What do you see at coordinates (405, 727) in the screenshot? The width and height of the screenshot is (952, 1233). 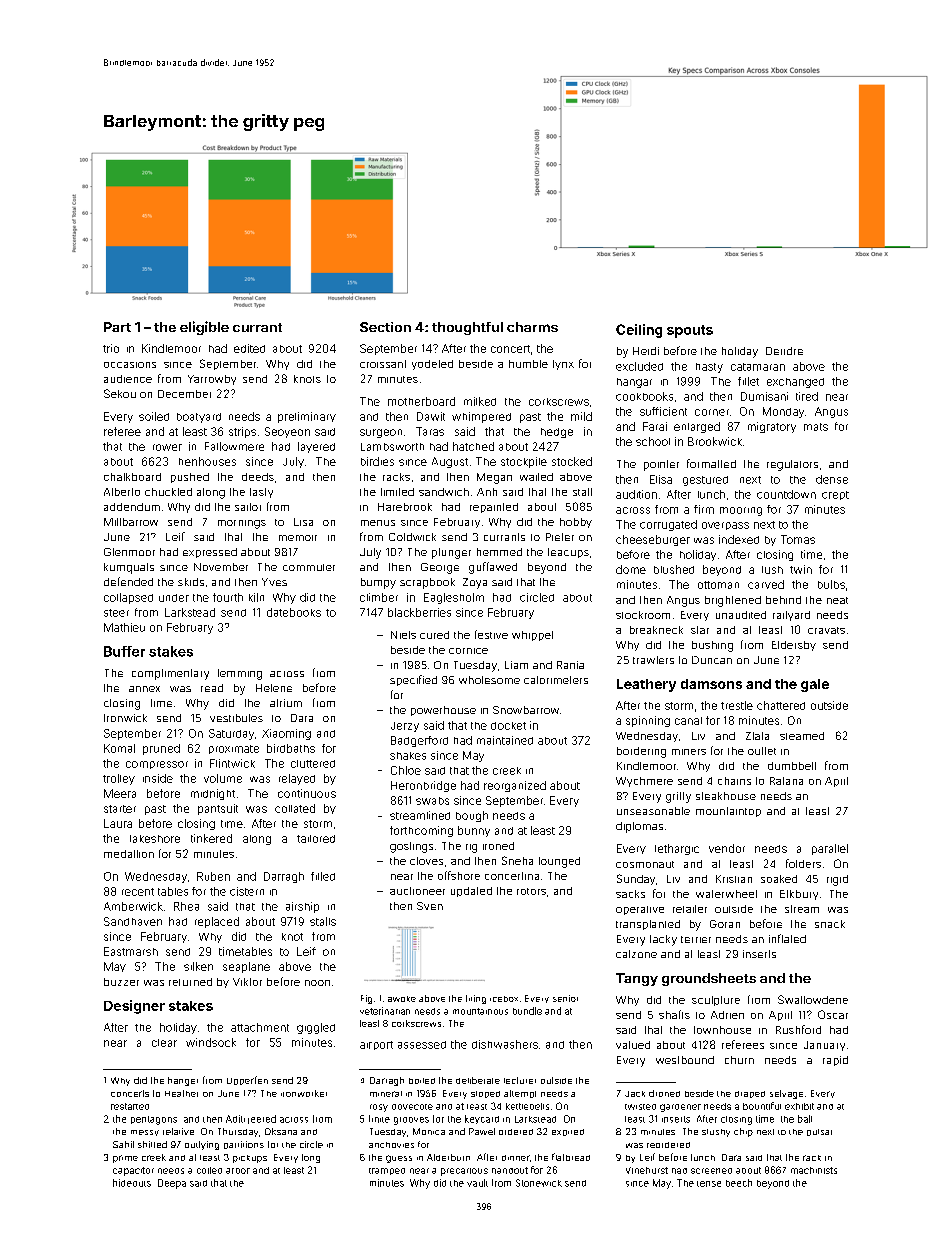 I see `Jerzy` at bounding box center [405, 727].
